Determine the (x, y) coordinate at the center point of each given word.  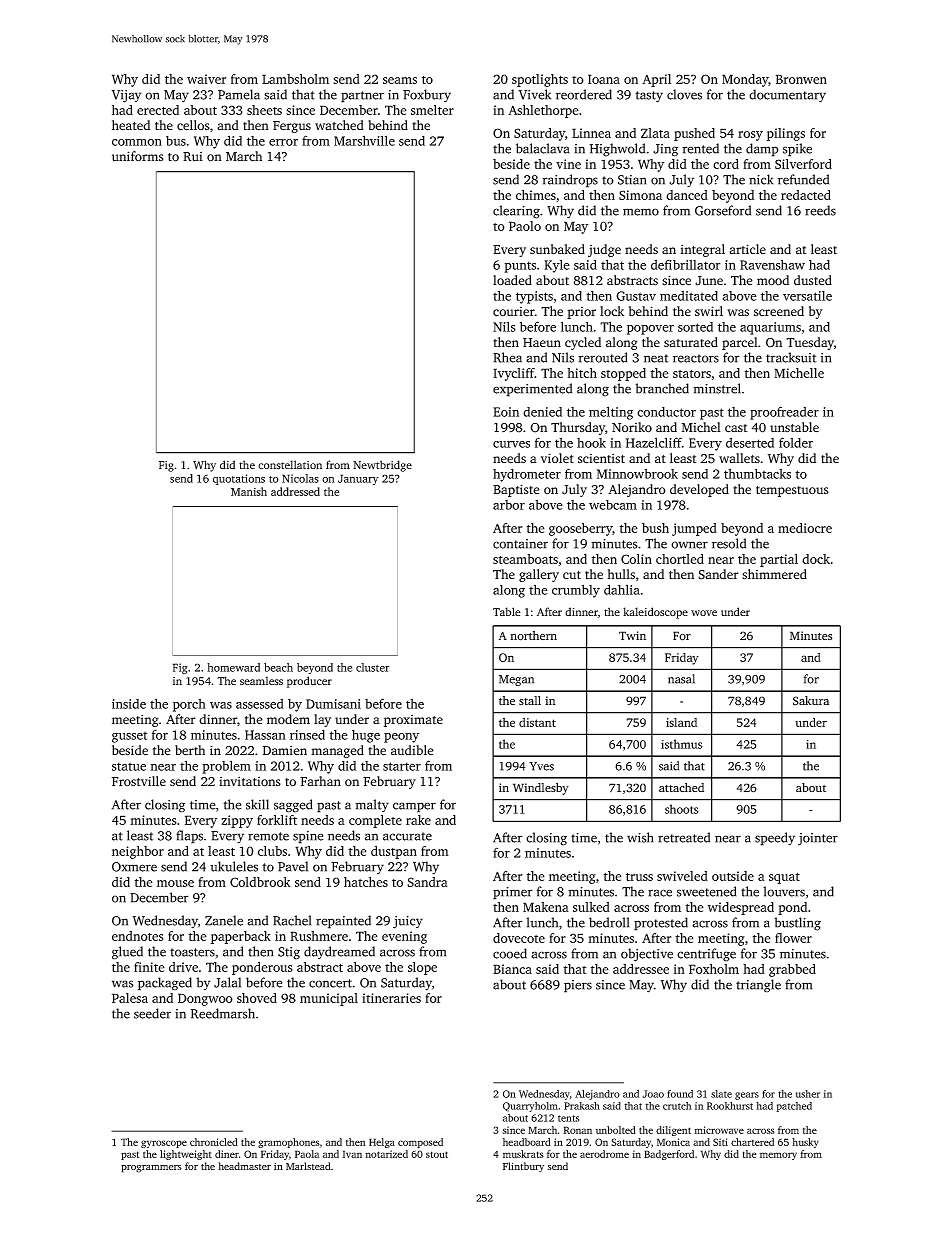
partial (779, 560)
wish (640, 837)
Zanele (224, 920)
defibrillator (686, 264)
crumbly (576, 591)
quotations (239, 479)
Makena (546, 907)
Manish (249, 491)
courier (514, 312)
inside (129, 704)
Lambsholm (295, 79)
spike (797, 150)
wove (704, 613)
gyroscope (164, 1144)
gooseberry (581, 529)
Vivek (535, 94)
